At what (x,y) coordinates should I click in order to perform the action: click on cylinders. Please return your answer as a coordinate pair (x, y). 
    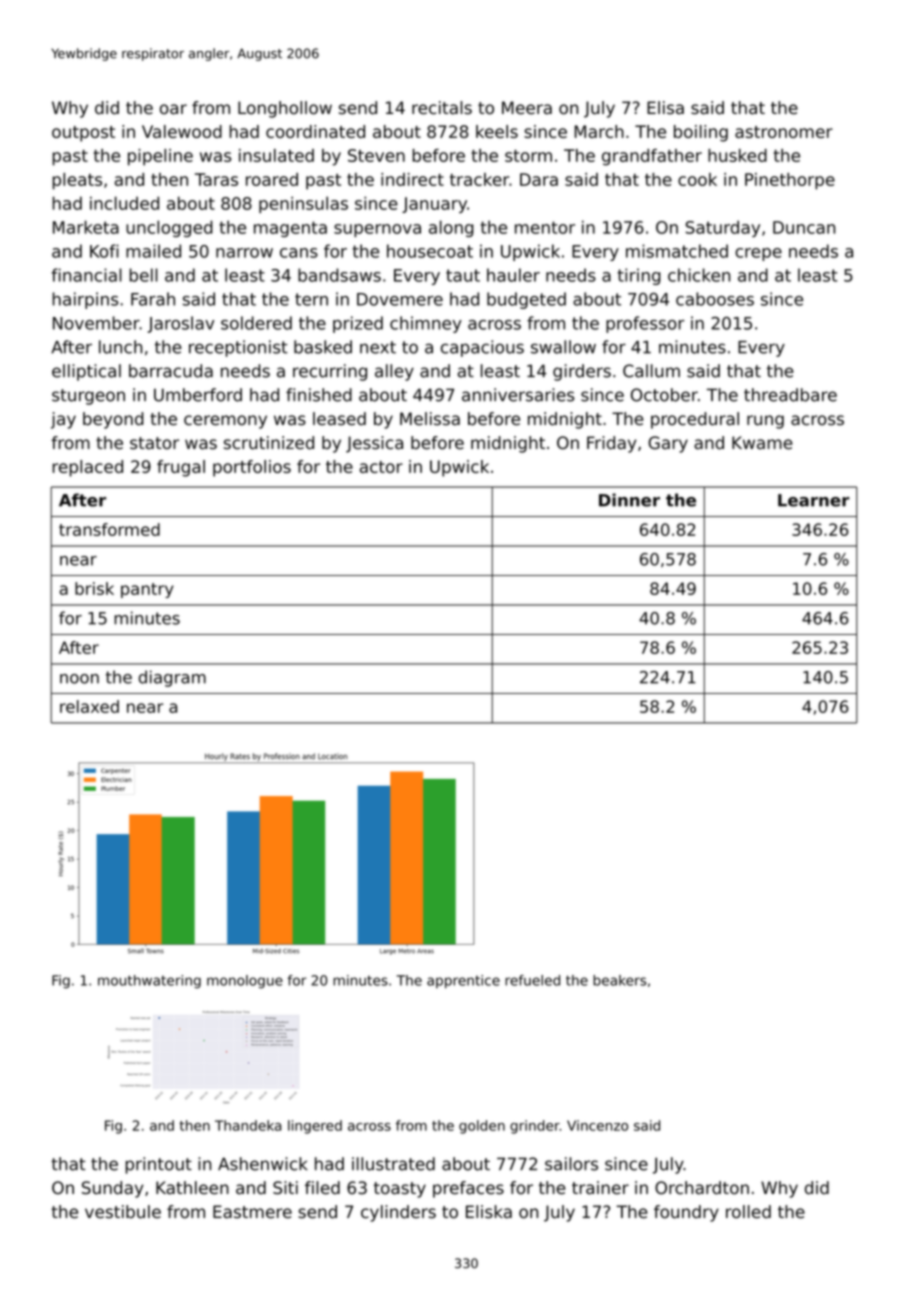
    Looking at the image, I should click on (398, 1213).
